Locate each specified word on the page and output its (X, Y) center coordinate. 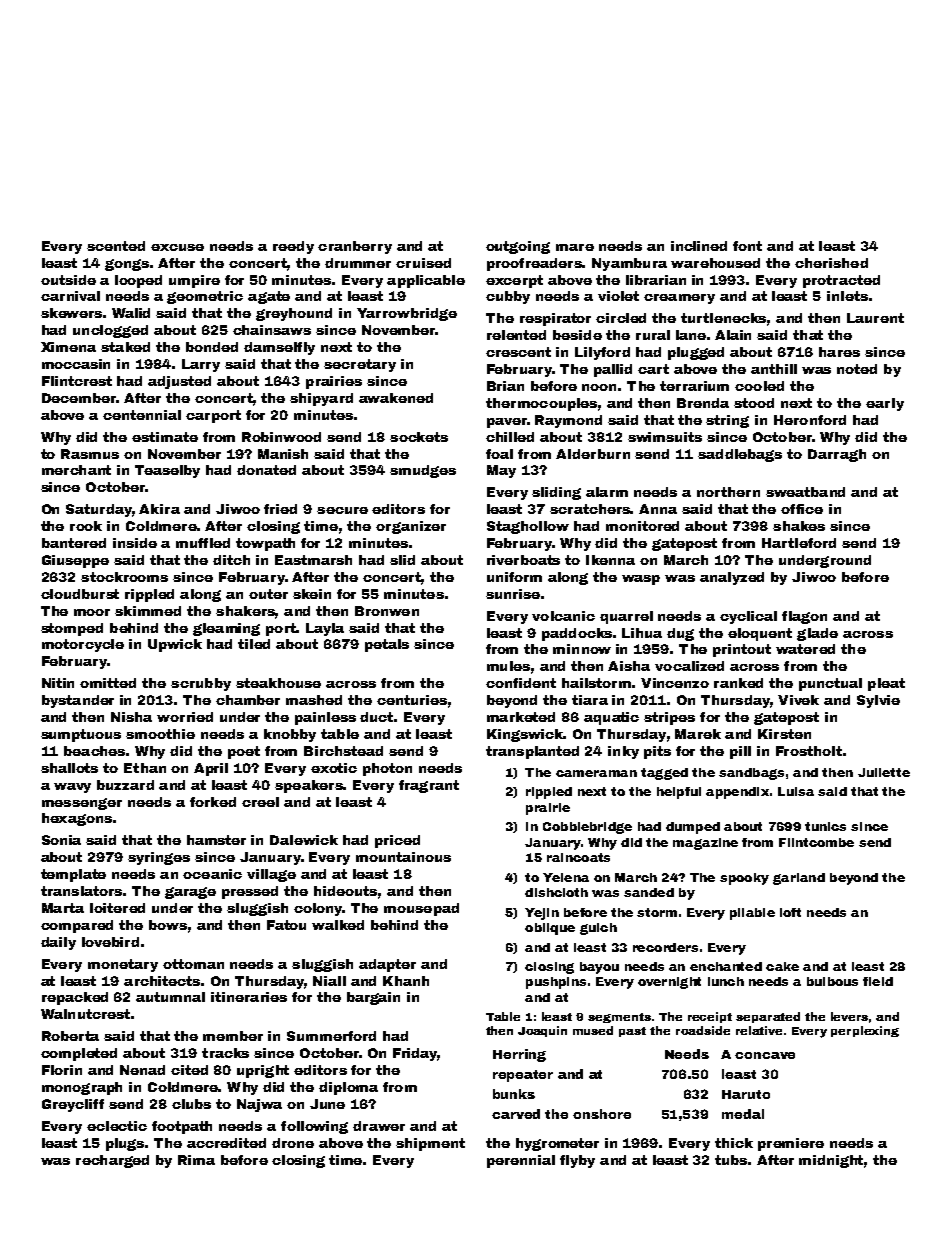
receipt (710, 1017)
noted (857, 369)
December (79, 398)
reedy (293, 247)
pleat (886, 684)
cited (189, 1070)
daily (58, 943)
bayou (599, 968)
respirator (555, 319)
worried (185, 717)
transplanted (532, 752)
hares (839, 352)
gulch (598, 929)
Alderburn (593, 454)
